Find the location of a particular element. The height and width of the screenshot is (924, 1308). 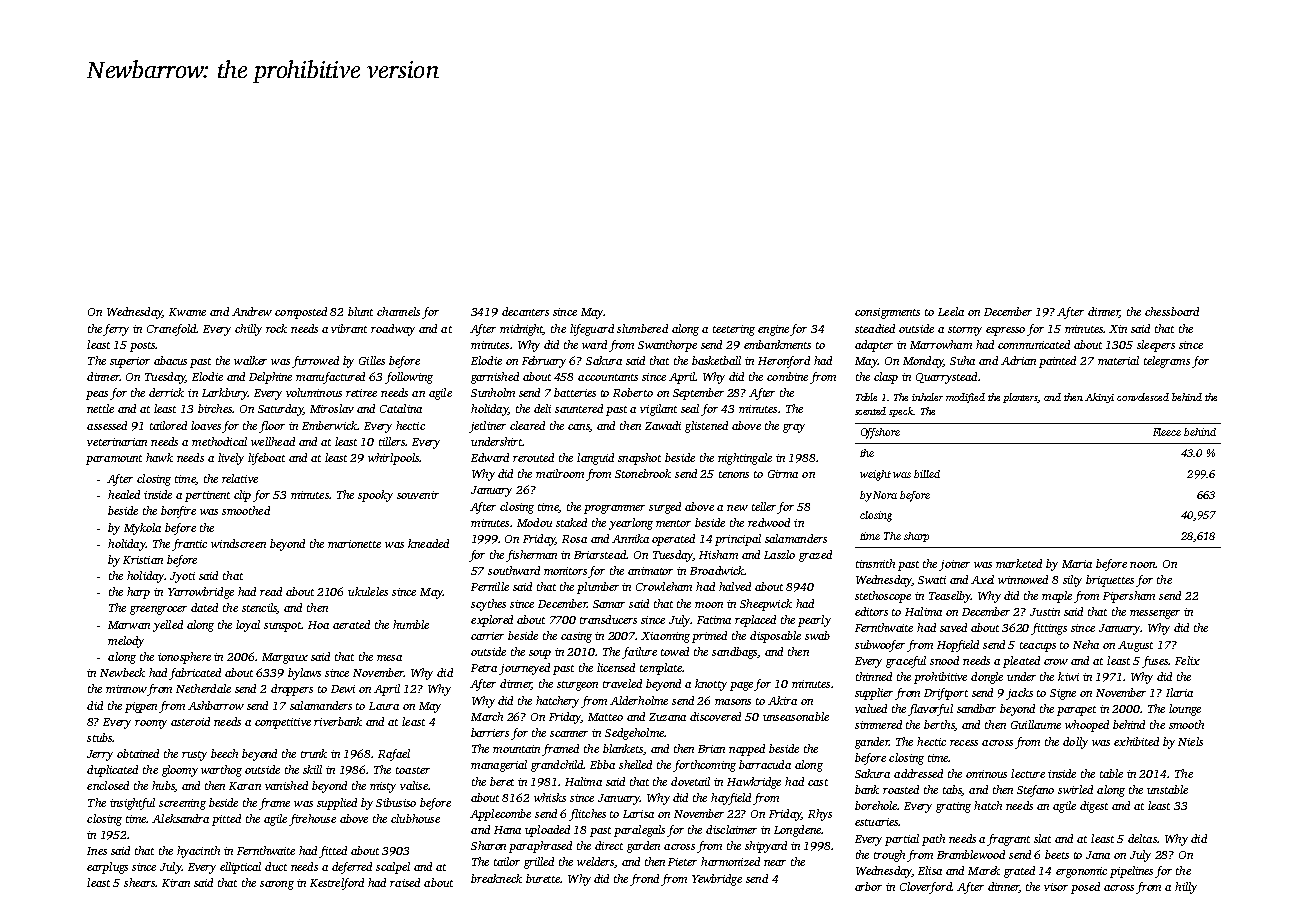

animator is located at coordinates (650, 571).
